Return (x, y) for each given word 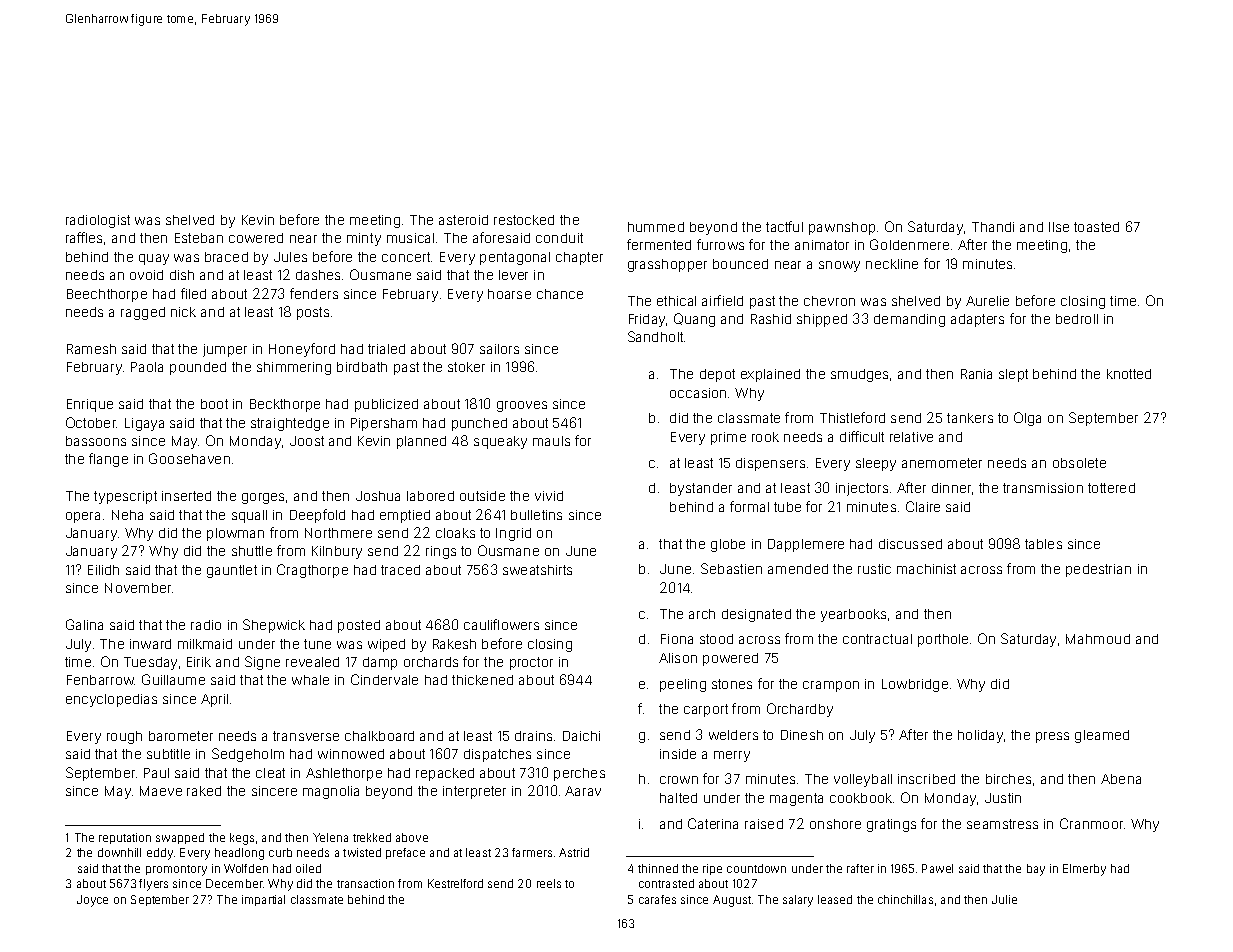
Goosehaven (189, 458)
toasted (1096, 227)
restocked (524, 220)
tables (1043, 544)
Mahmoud (1098, 639)
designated (756, 615)
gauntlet (232, 571)
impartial (263, 900)
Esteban (199, 238)
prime (728, 438)
